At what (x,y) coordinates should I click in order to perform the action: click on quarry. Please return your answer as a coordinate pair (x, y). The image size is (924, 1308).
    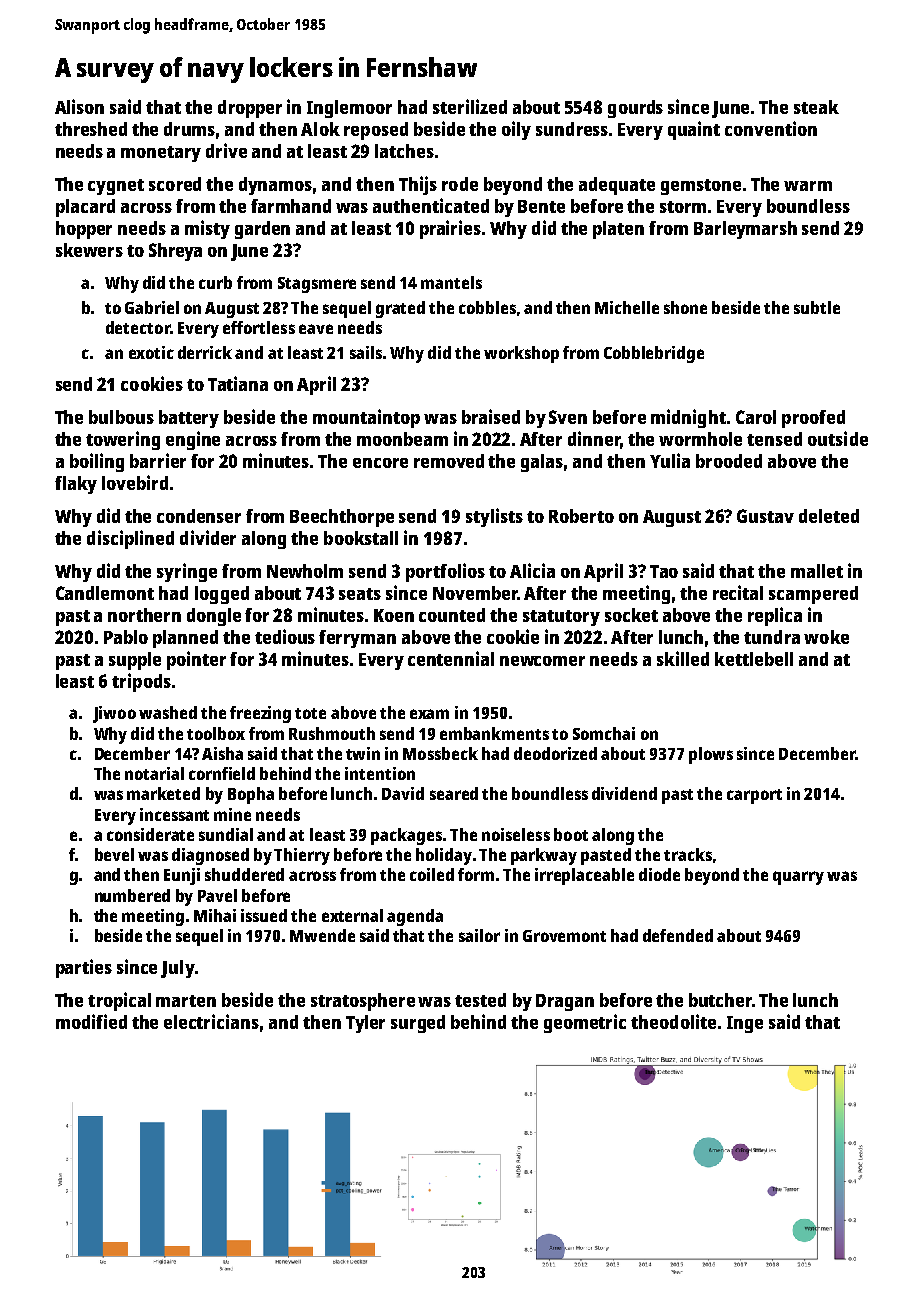
    Looking at the image, I should click on (798, 878).
